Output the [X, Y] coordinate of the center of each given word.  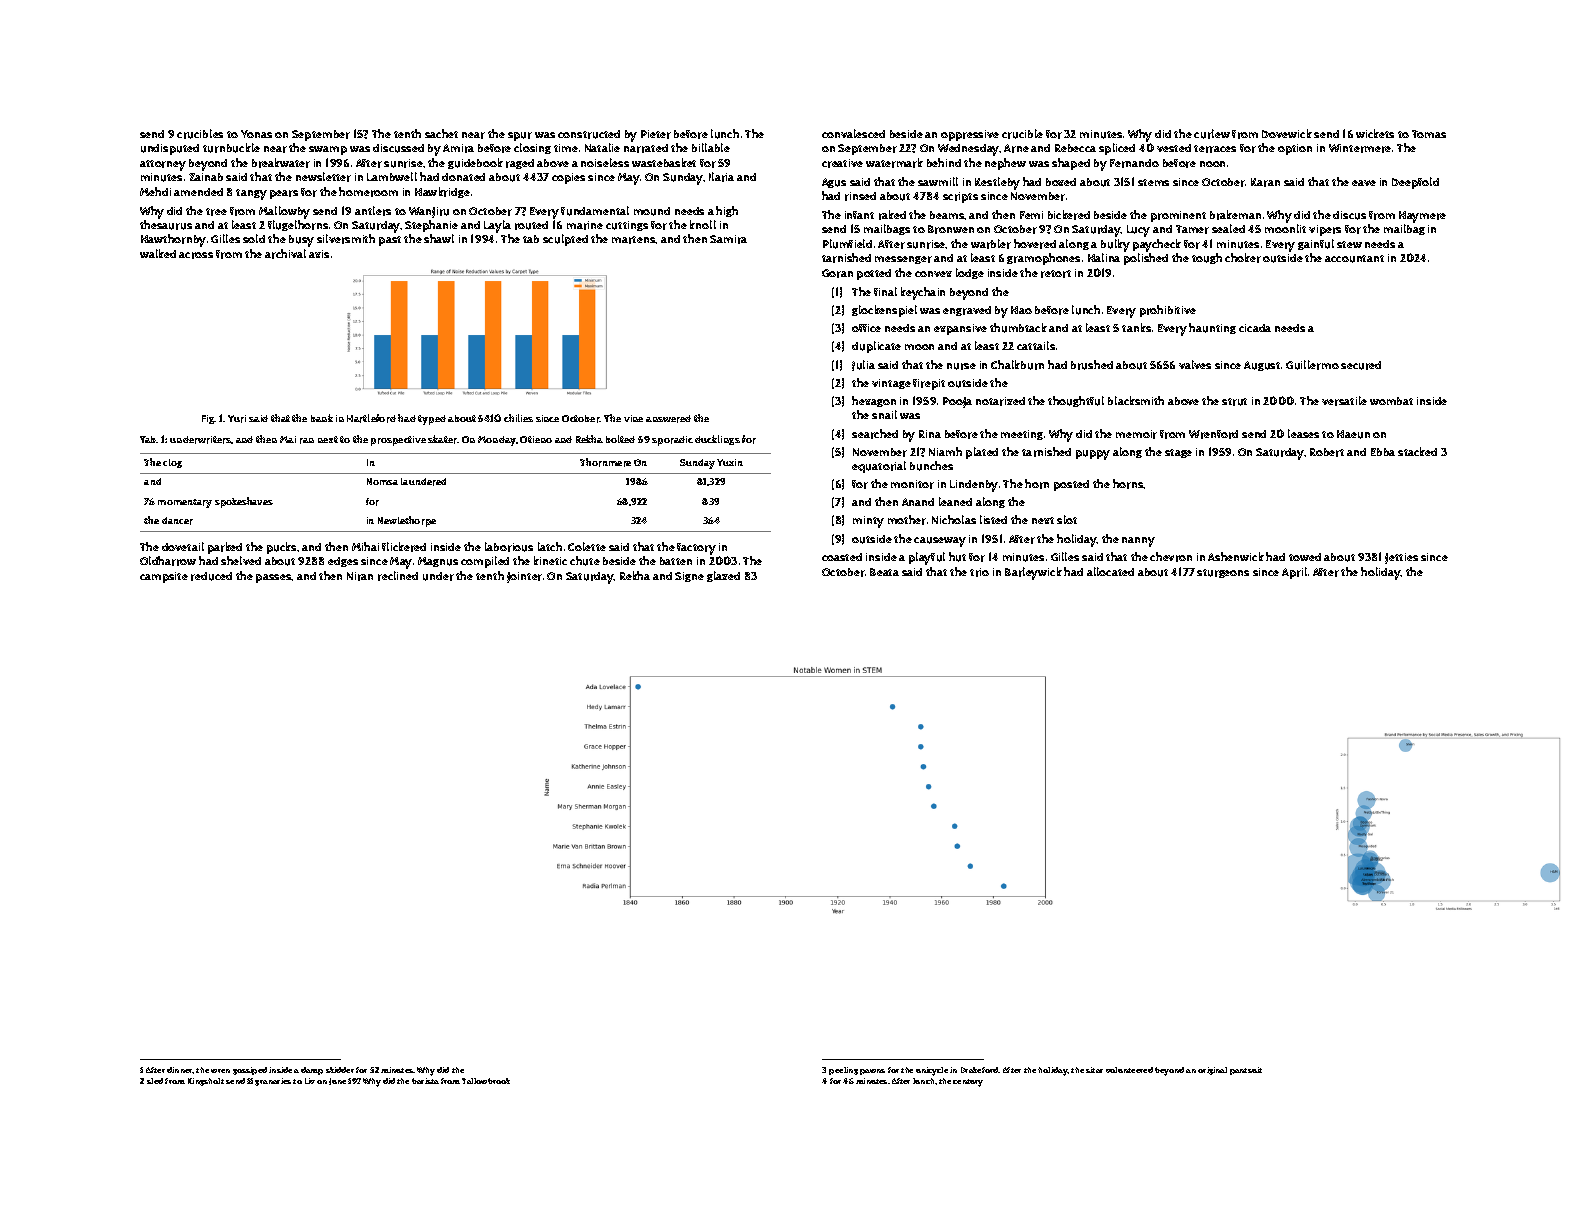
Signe [689, 577]
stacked [1417, 451]
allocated [1110, 571]
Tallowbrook [486, 1081]
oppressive [970, 135]
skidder [340, 1070]
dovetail [183, 546]
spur [520, 136]
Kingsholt [206, 1082]
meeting [1022, 435]
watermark [894, 163]
